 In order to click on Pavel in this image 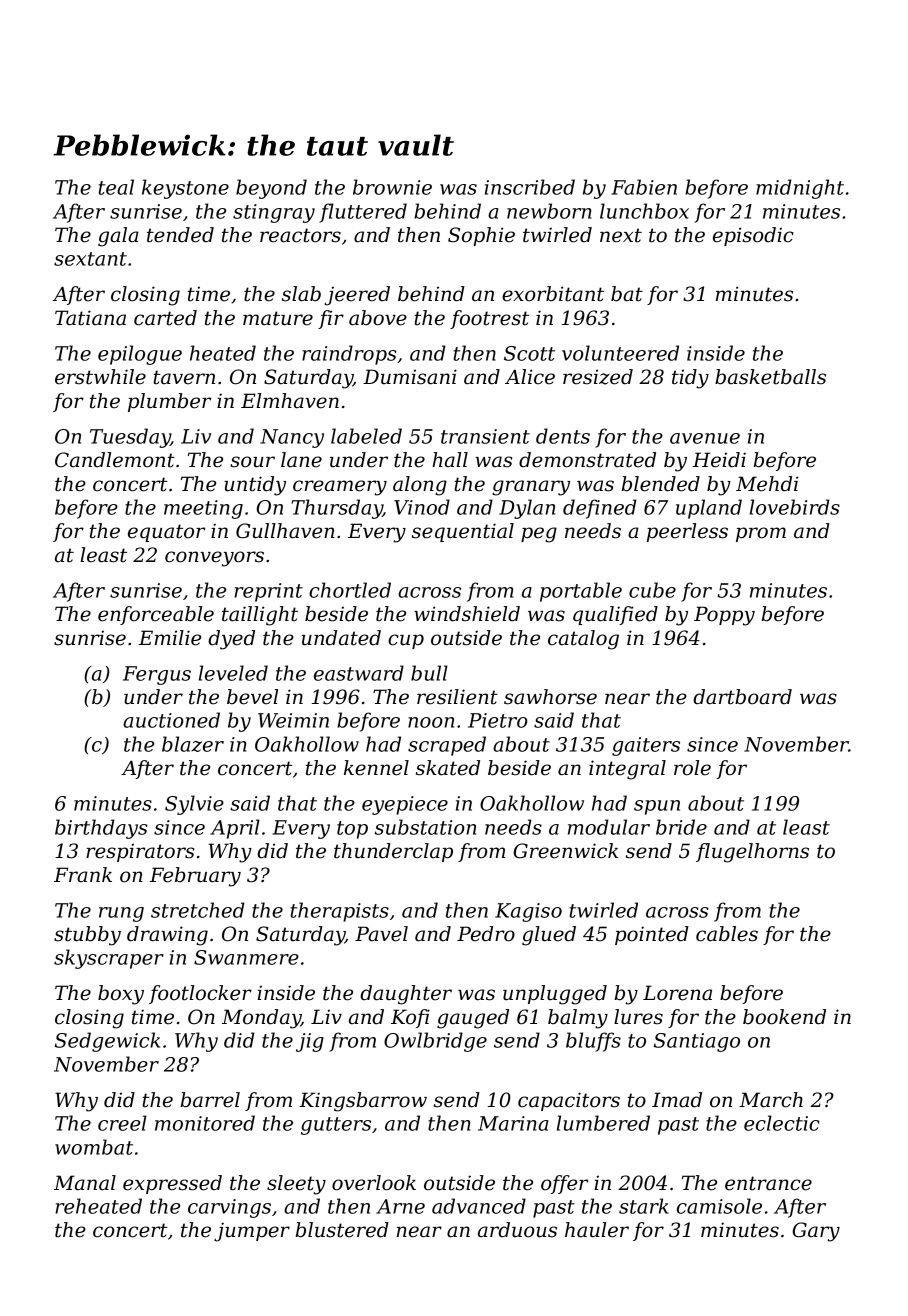, I will do `click(381, 934)`.
